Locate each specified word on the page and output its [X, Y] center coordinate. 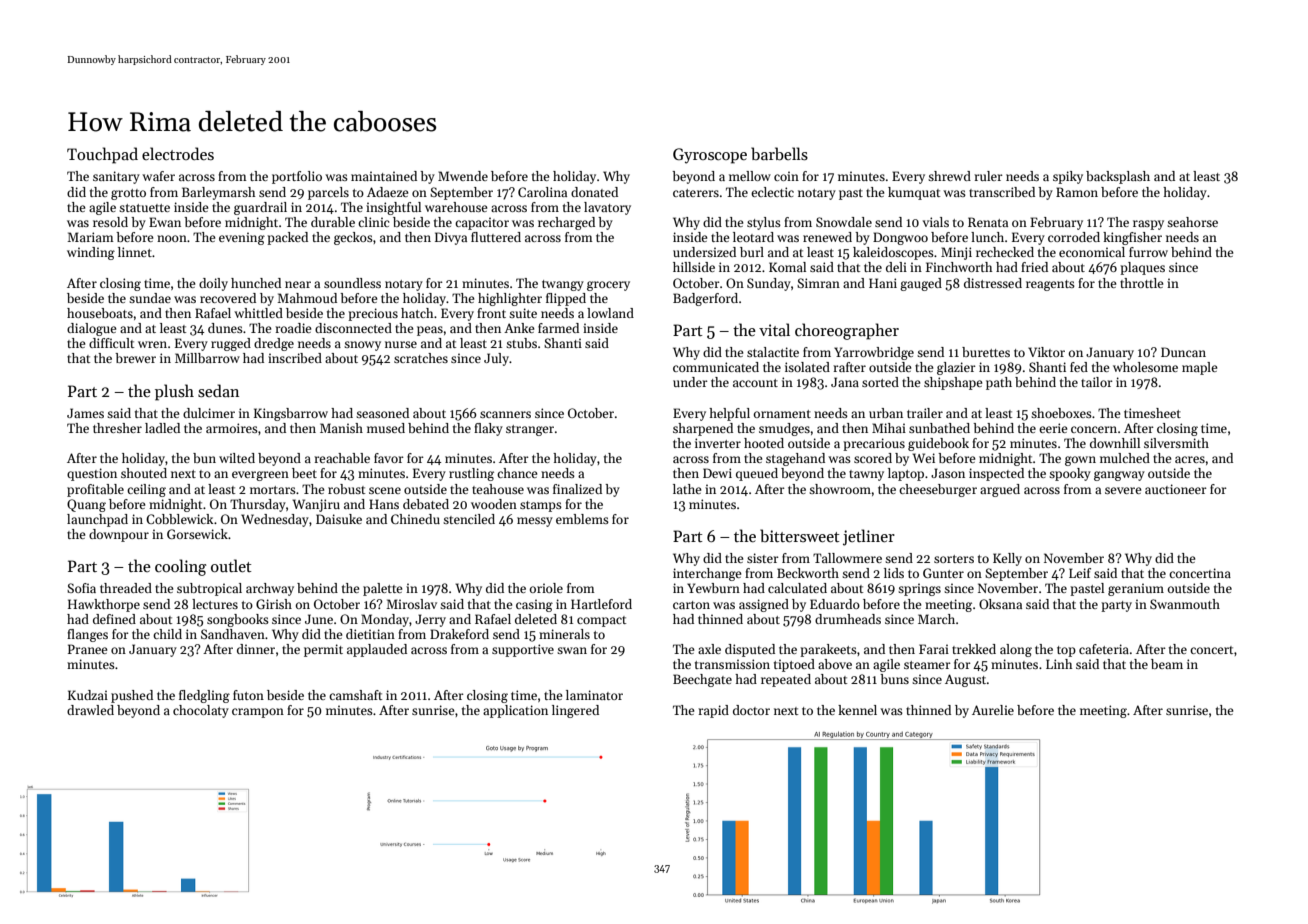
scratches [421, 358]
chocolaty [201, 711]
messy [535, 522]
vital [774, 329]
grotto [128, 194]
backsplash [1118, 177]
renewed [827, 237]
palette [383, 589]
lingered [575, 711]
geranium [1136, 589]
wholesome [1145, 367]
